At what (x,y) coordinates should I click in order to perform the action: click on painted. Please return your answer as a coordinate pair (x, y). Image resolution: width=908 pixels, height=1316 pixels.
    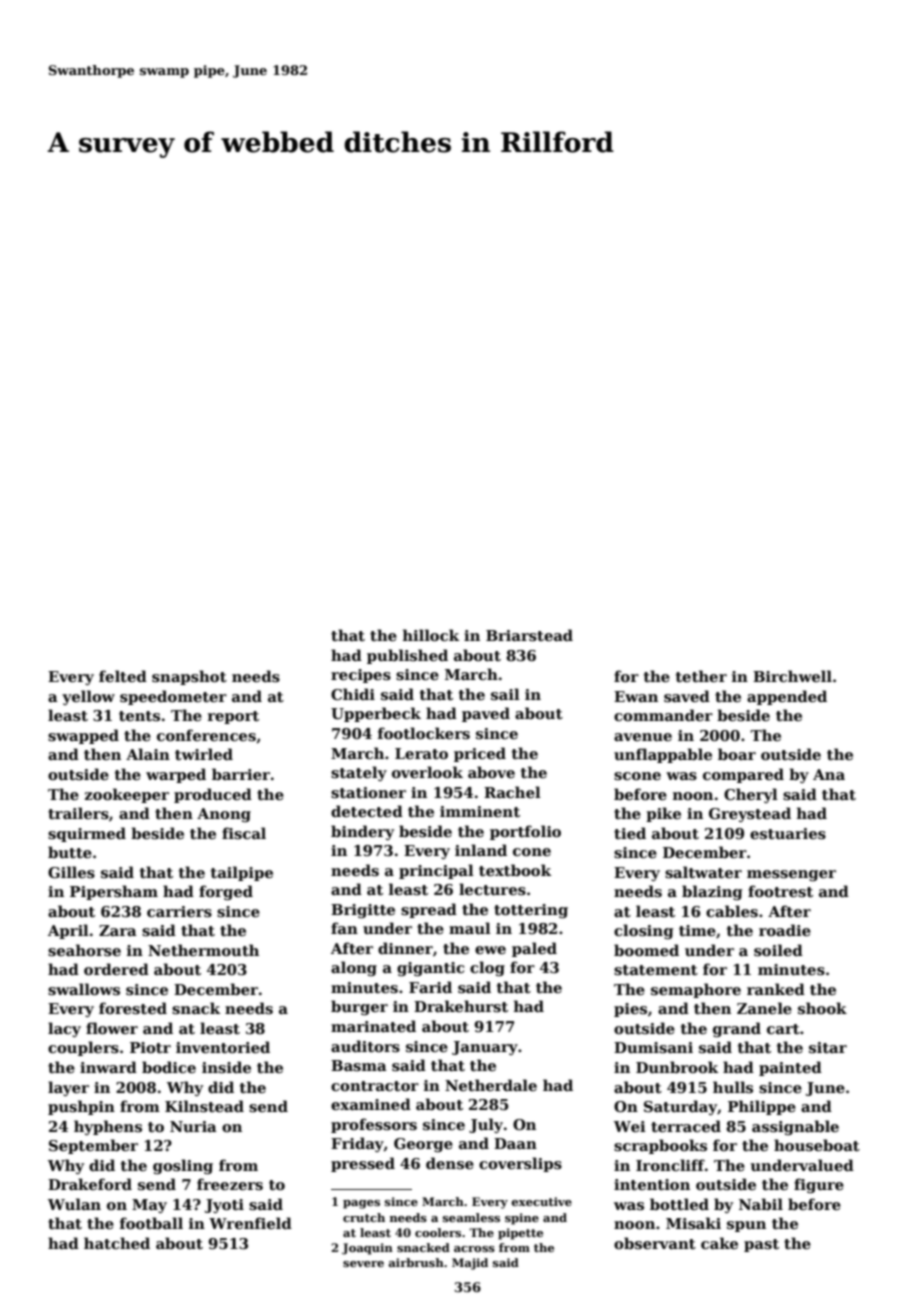
    Looking at the image, I should click on (790, 1068).
